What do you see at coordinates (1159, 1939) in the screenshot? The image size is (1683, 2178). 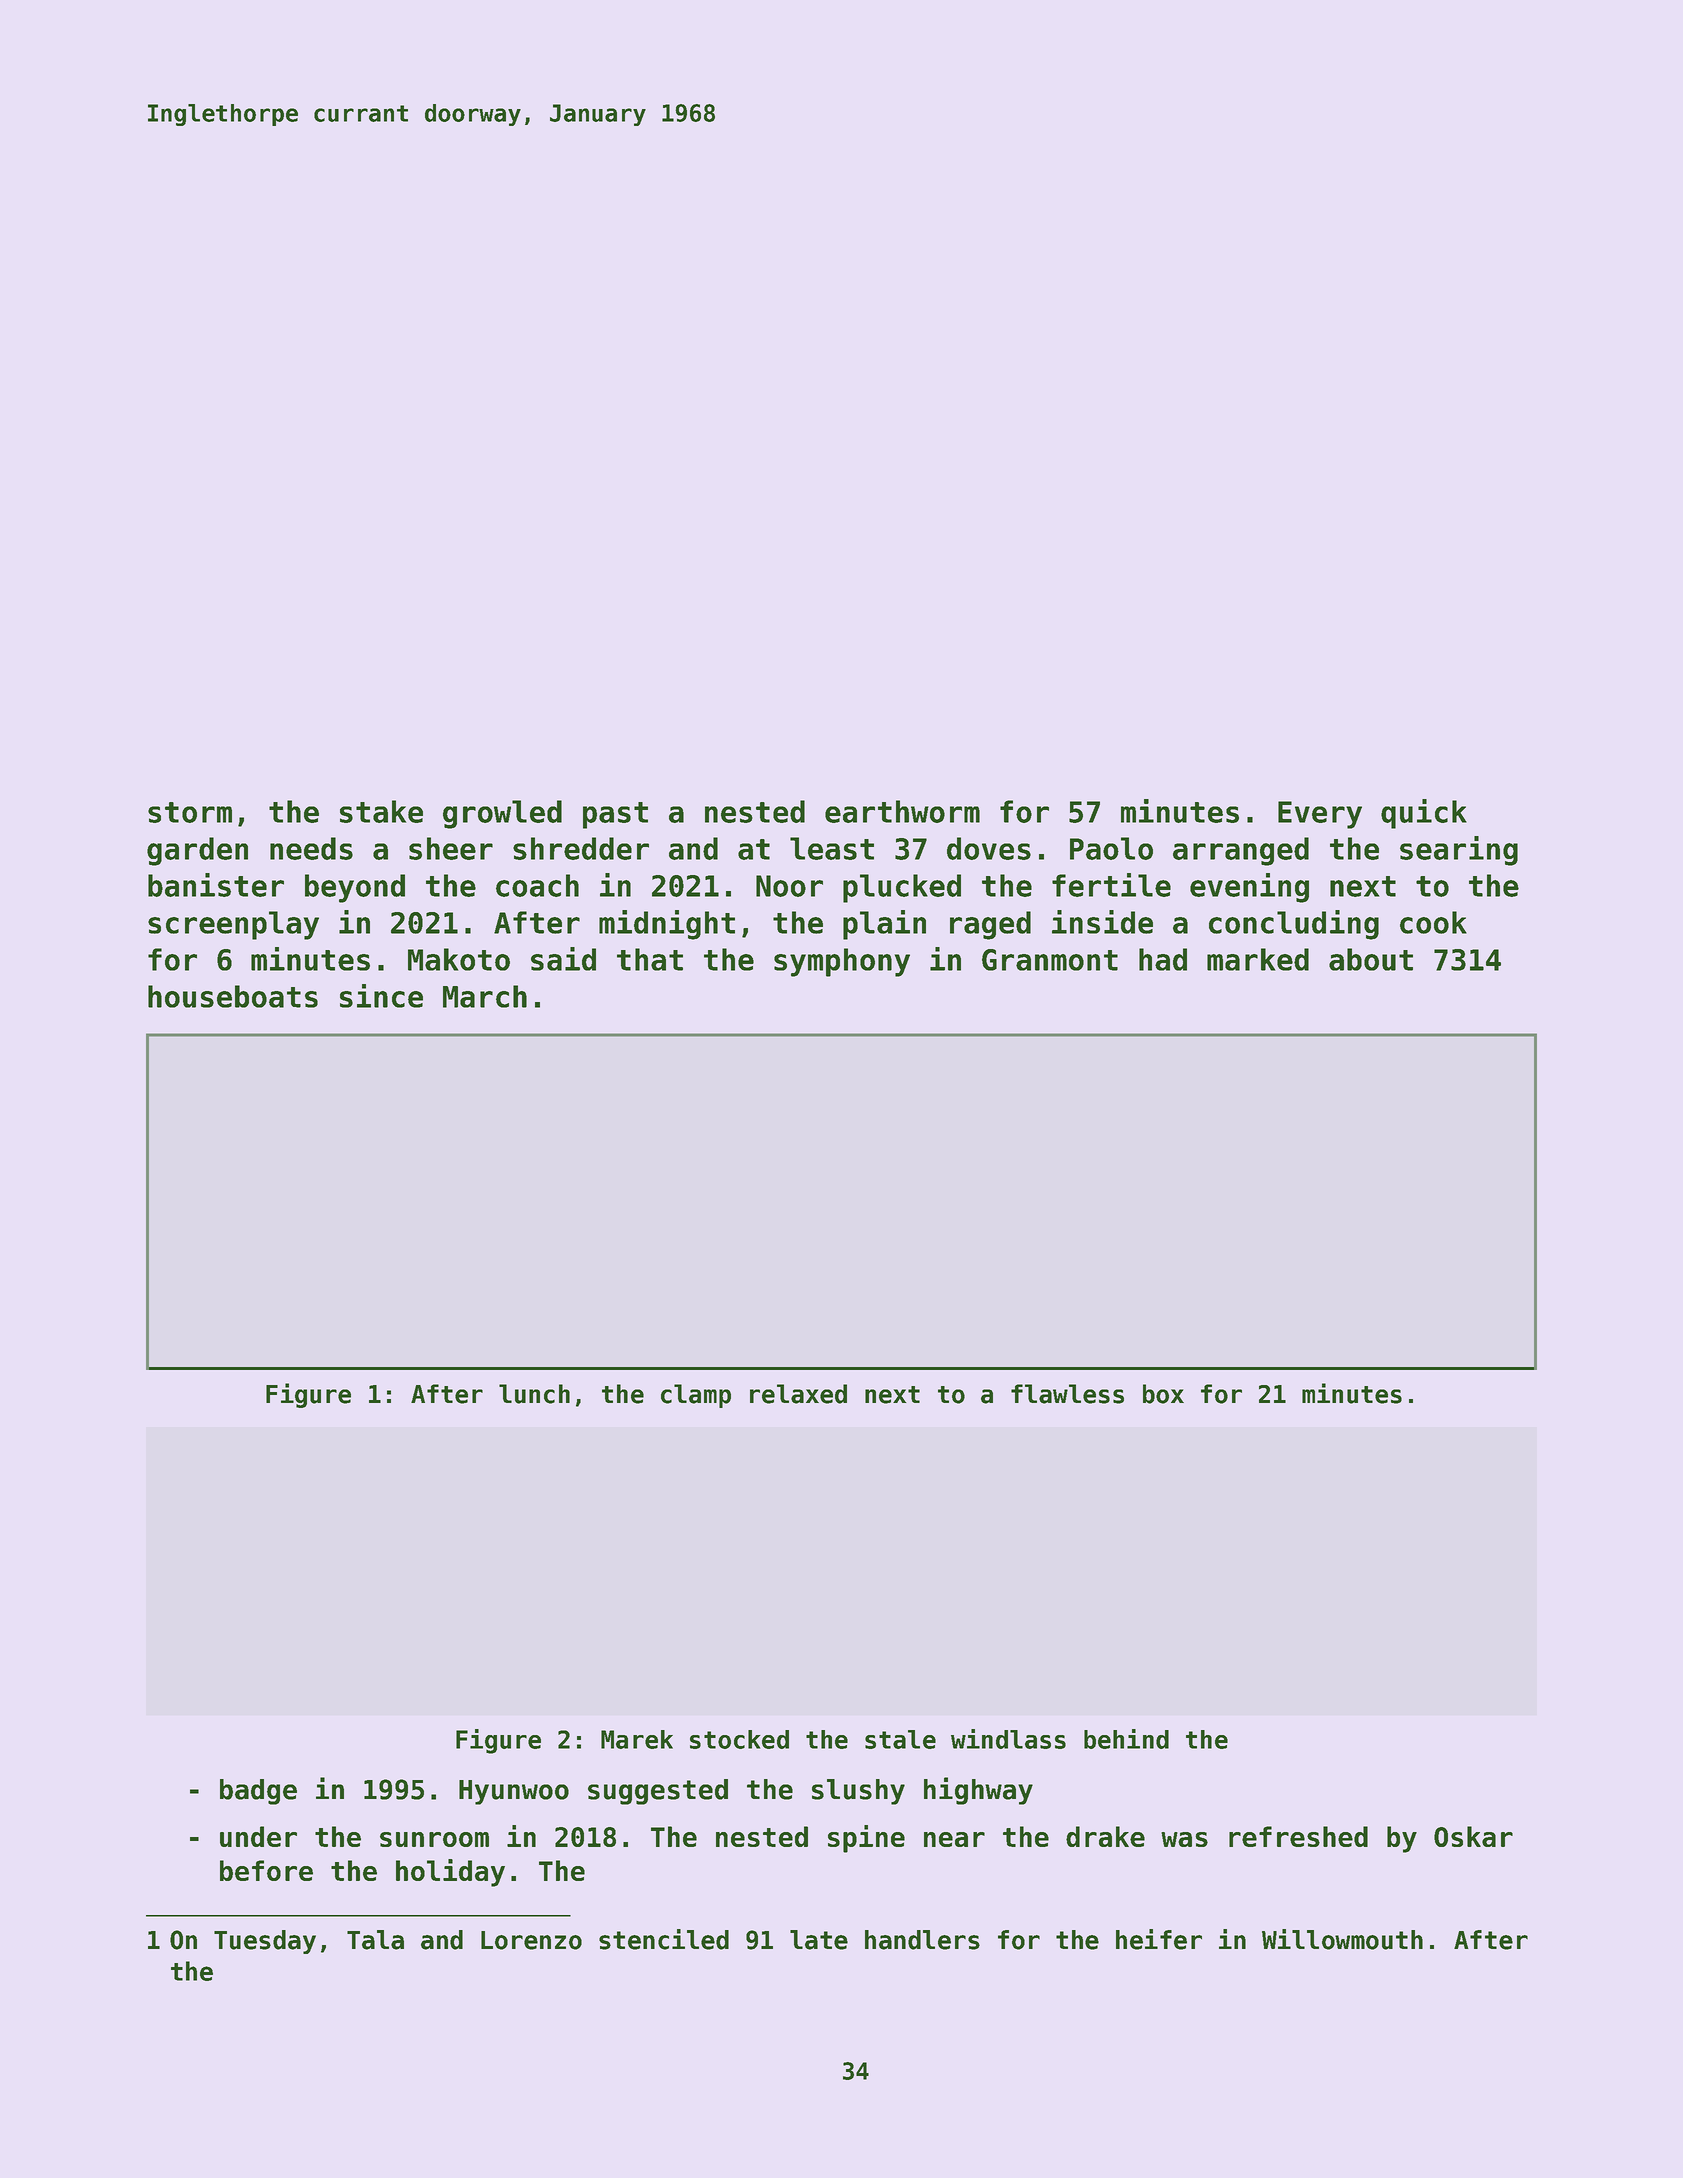 I see `heifer` at bounding box center [1159, 1939].
